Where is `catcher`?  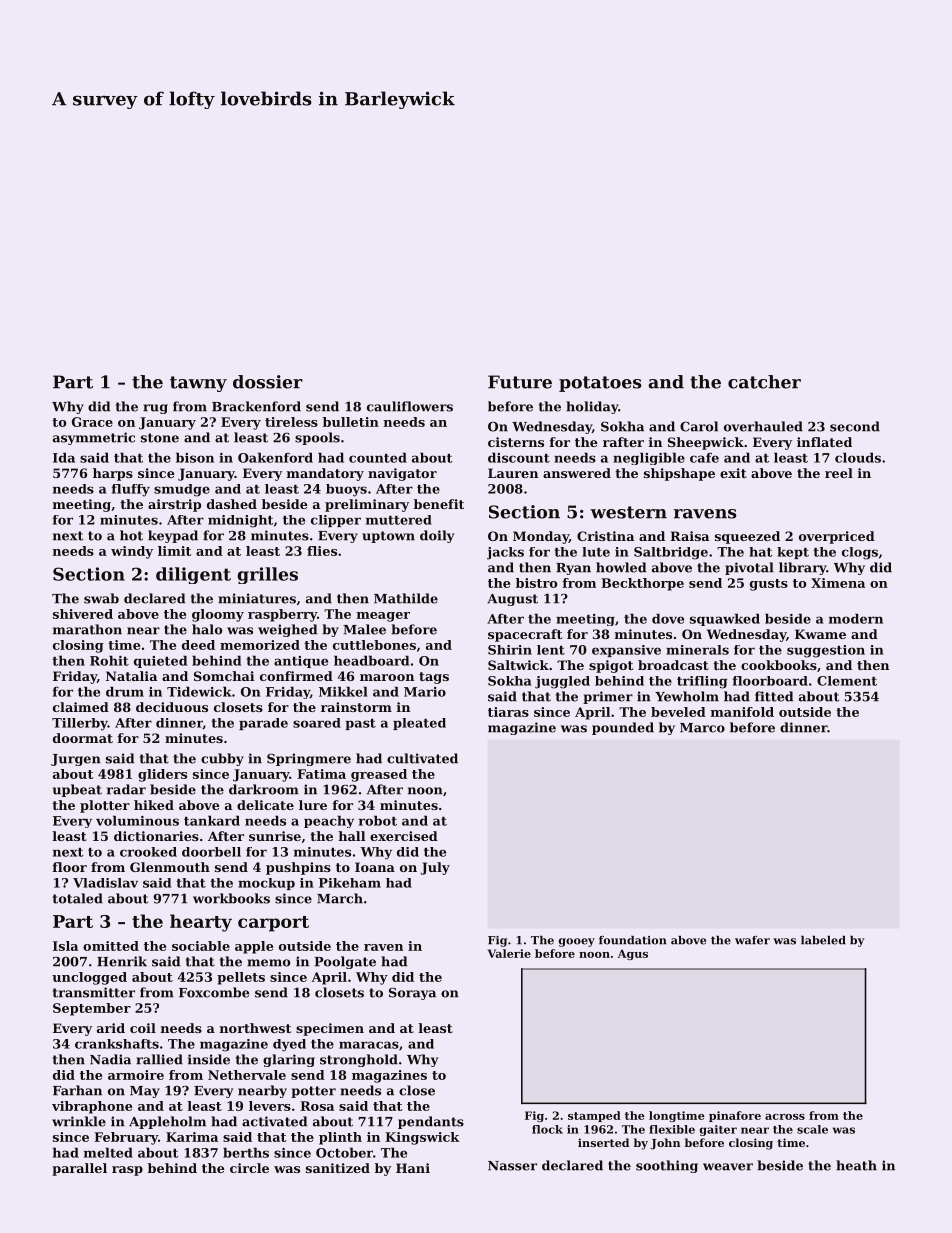 catcher is located at coordinates (764, 382).
